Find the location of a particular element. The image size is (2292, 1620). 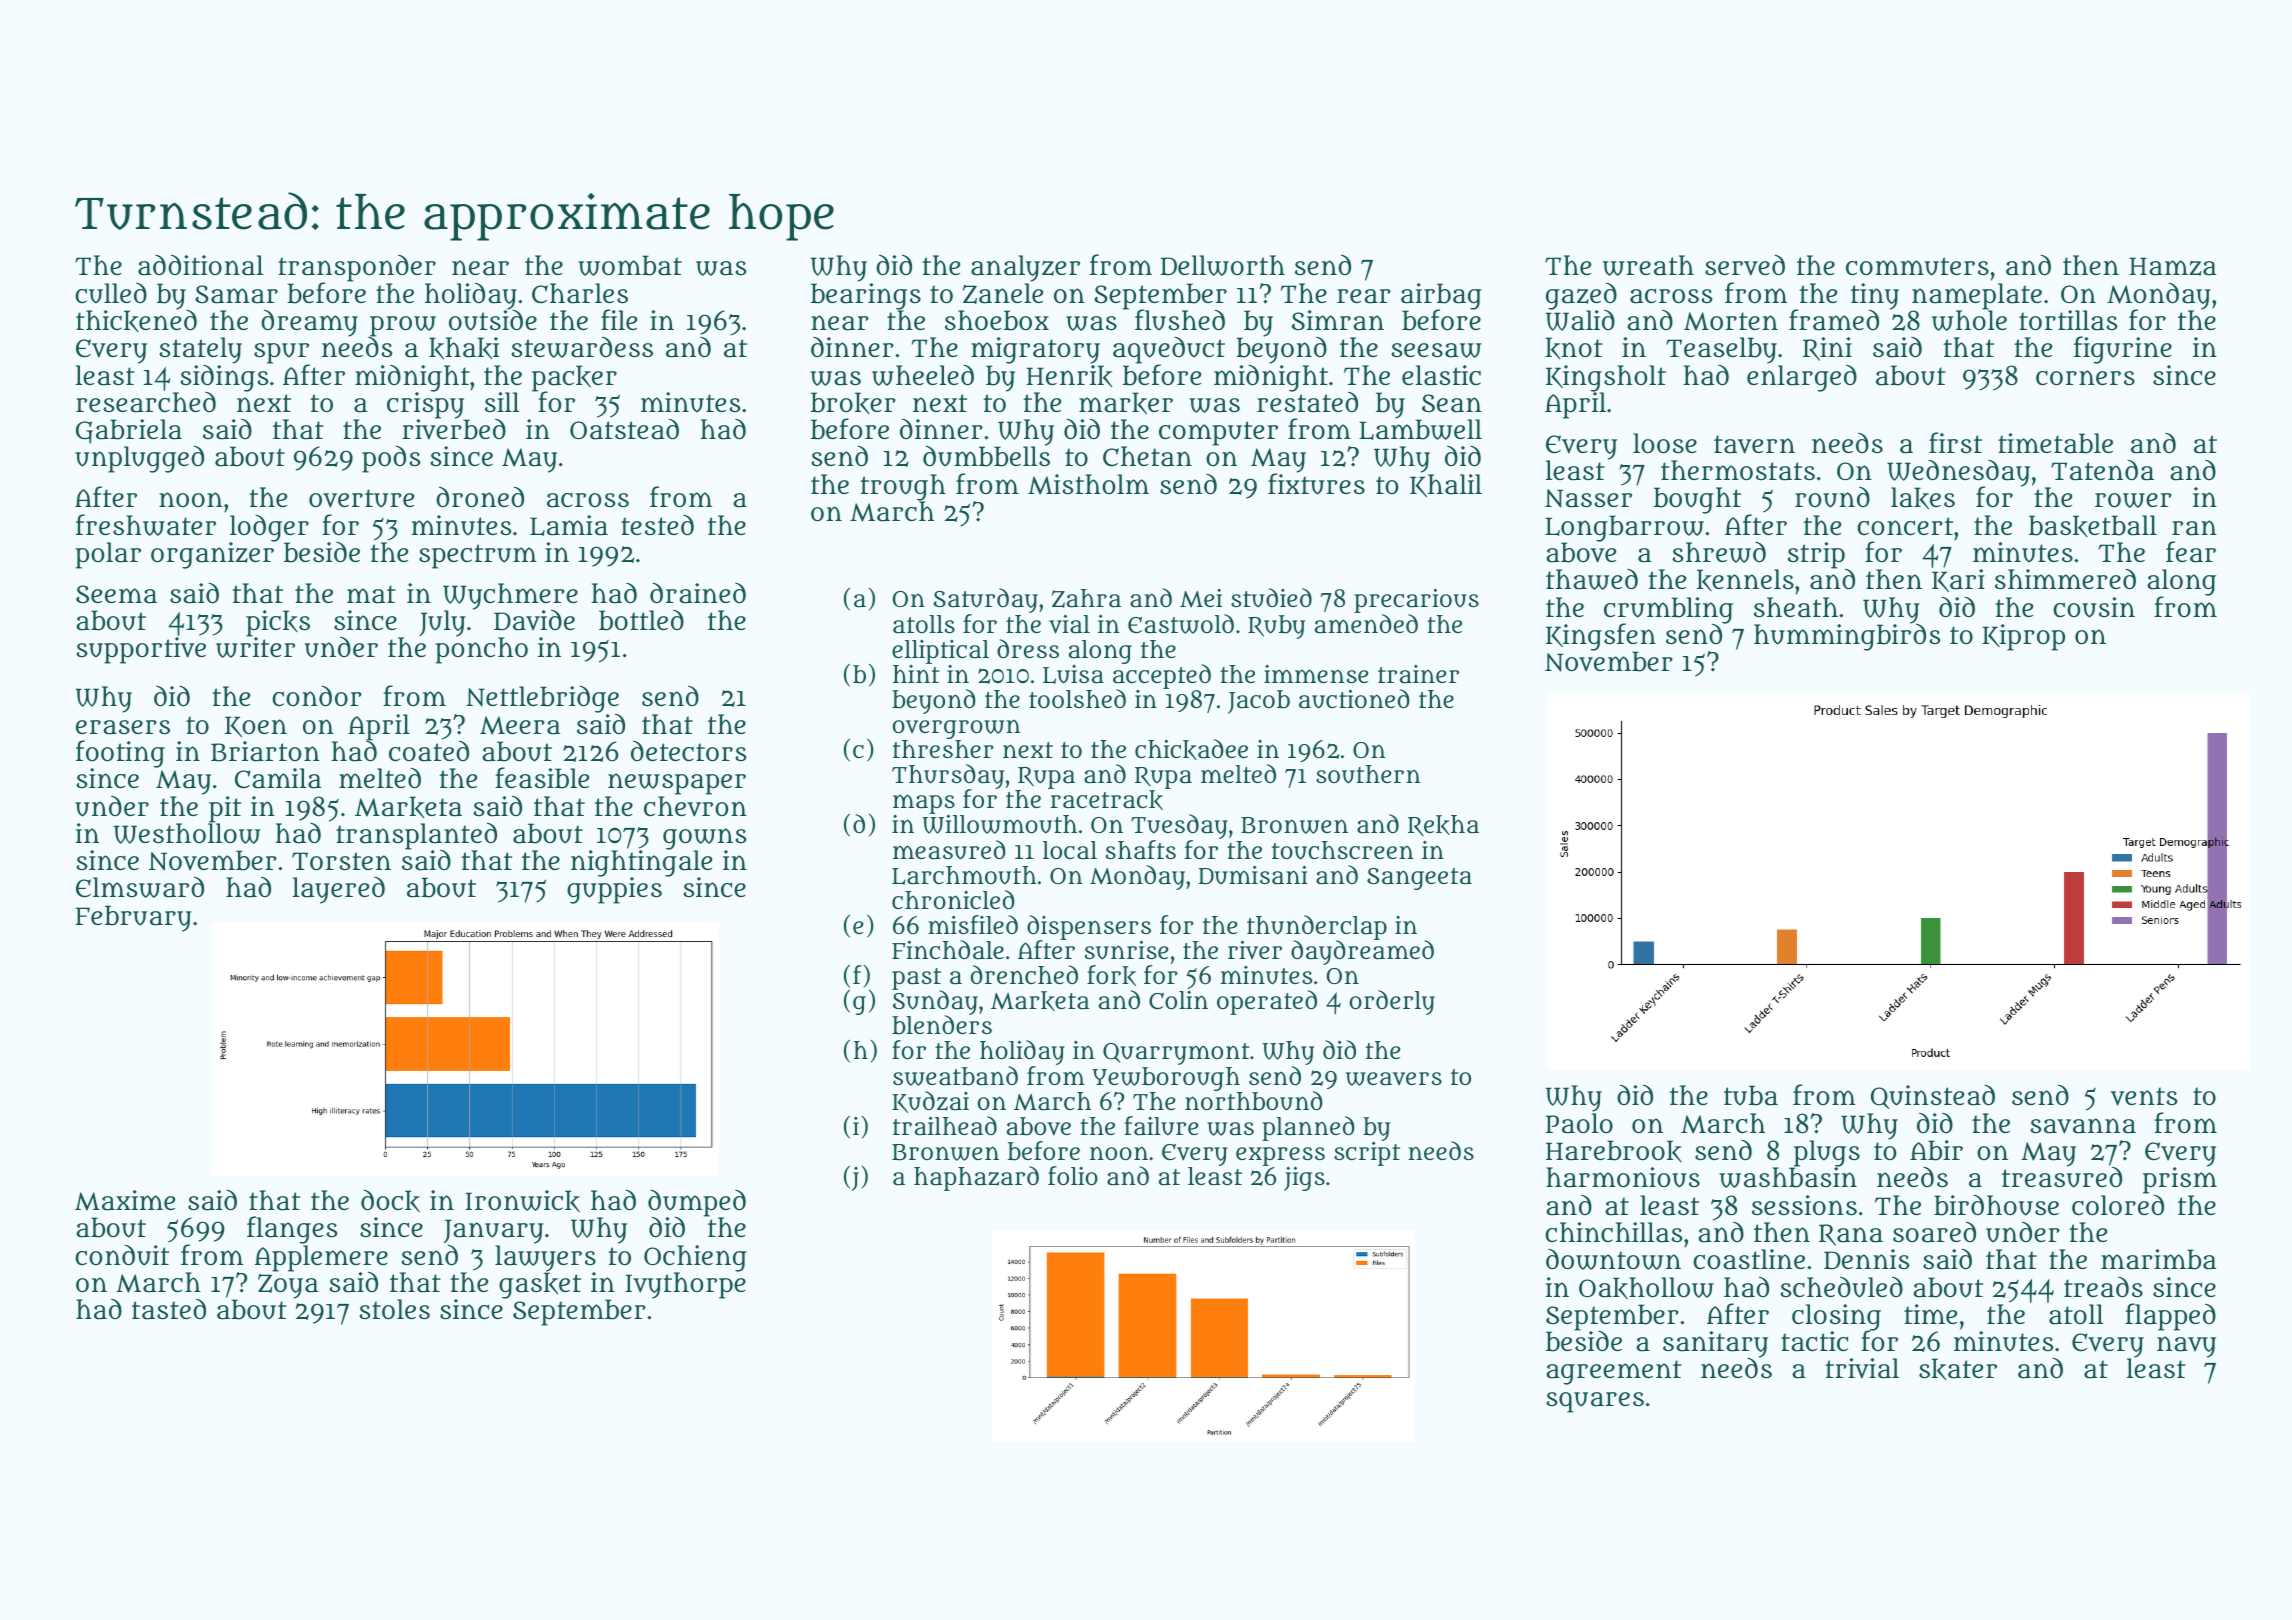

daydreamed is located at coordinates (1362, 952).
